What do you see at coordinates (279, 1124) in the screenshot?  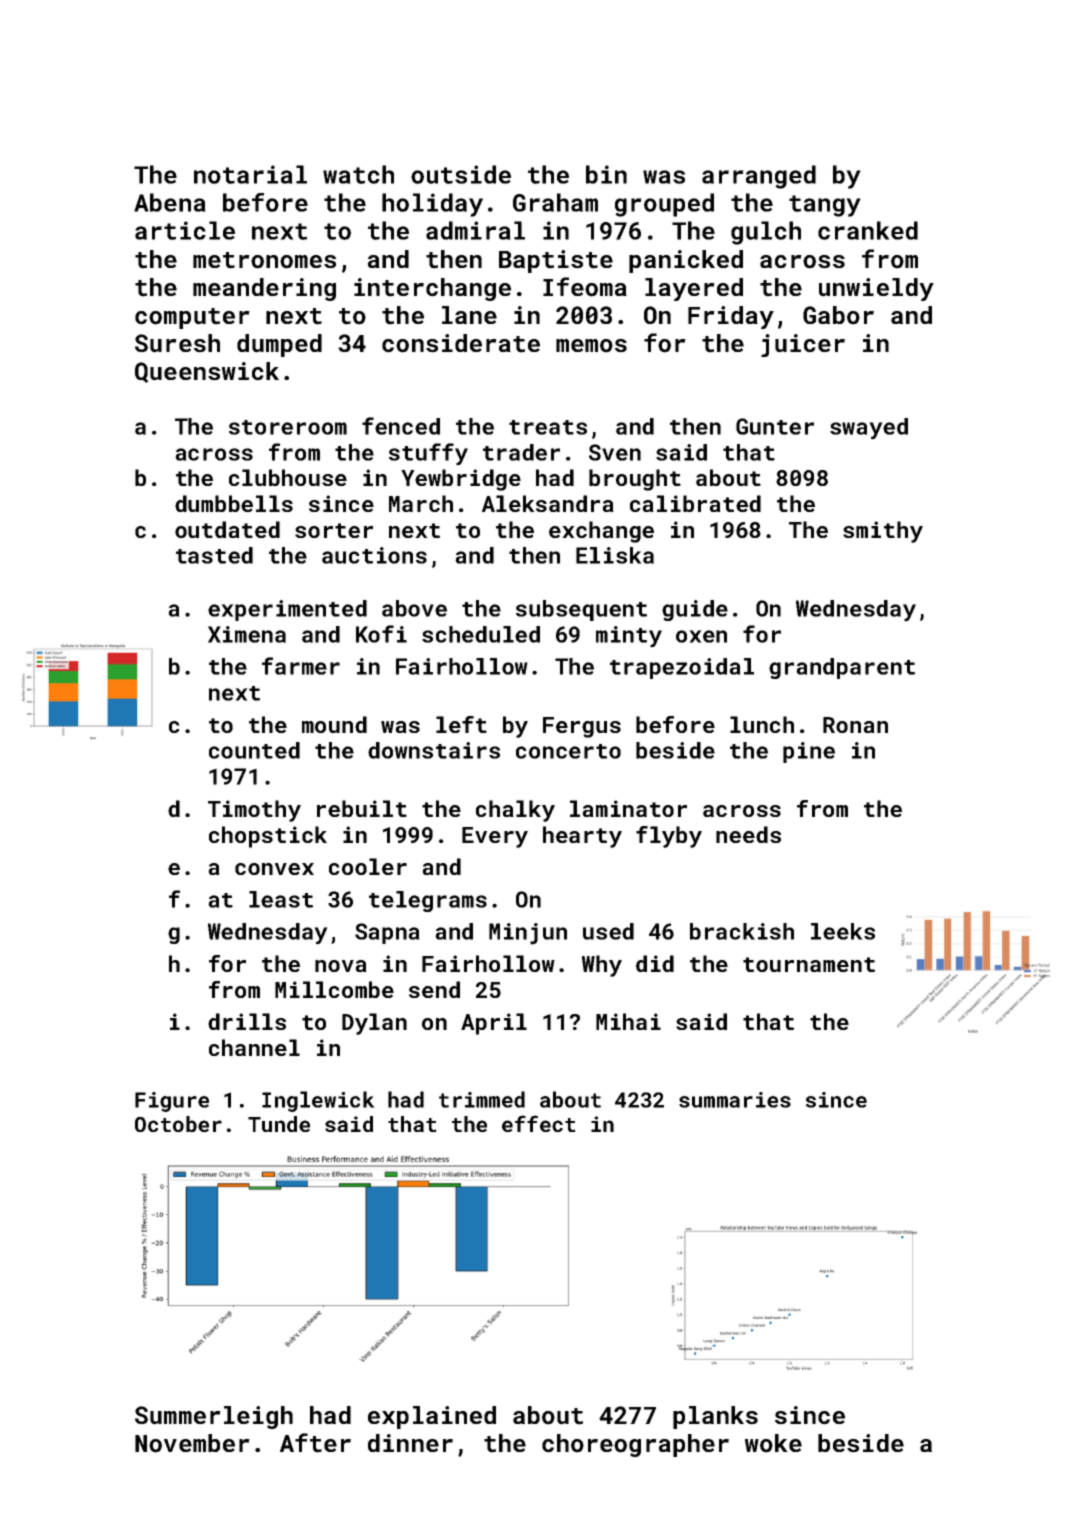 I see `Tunde` at bounding box center [279, 1124].
